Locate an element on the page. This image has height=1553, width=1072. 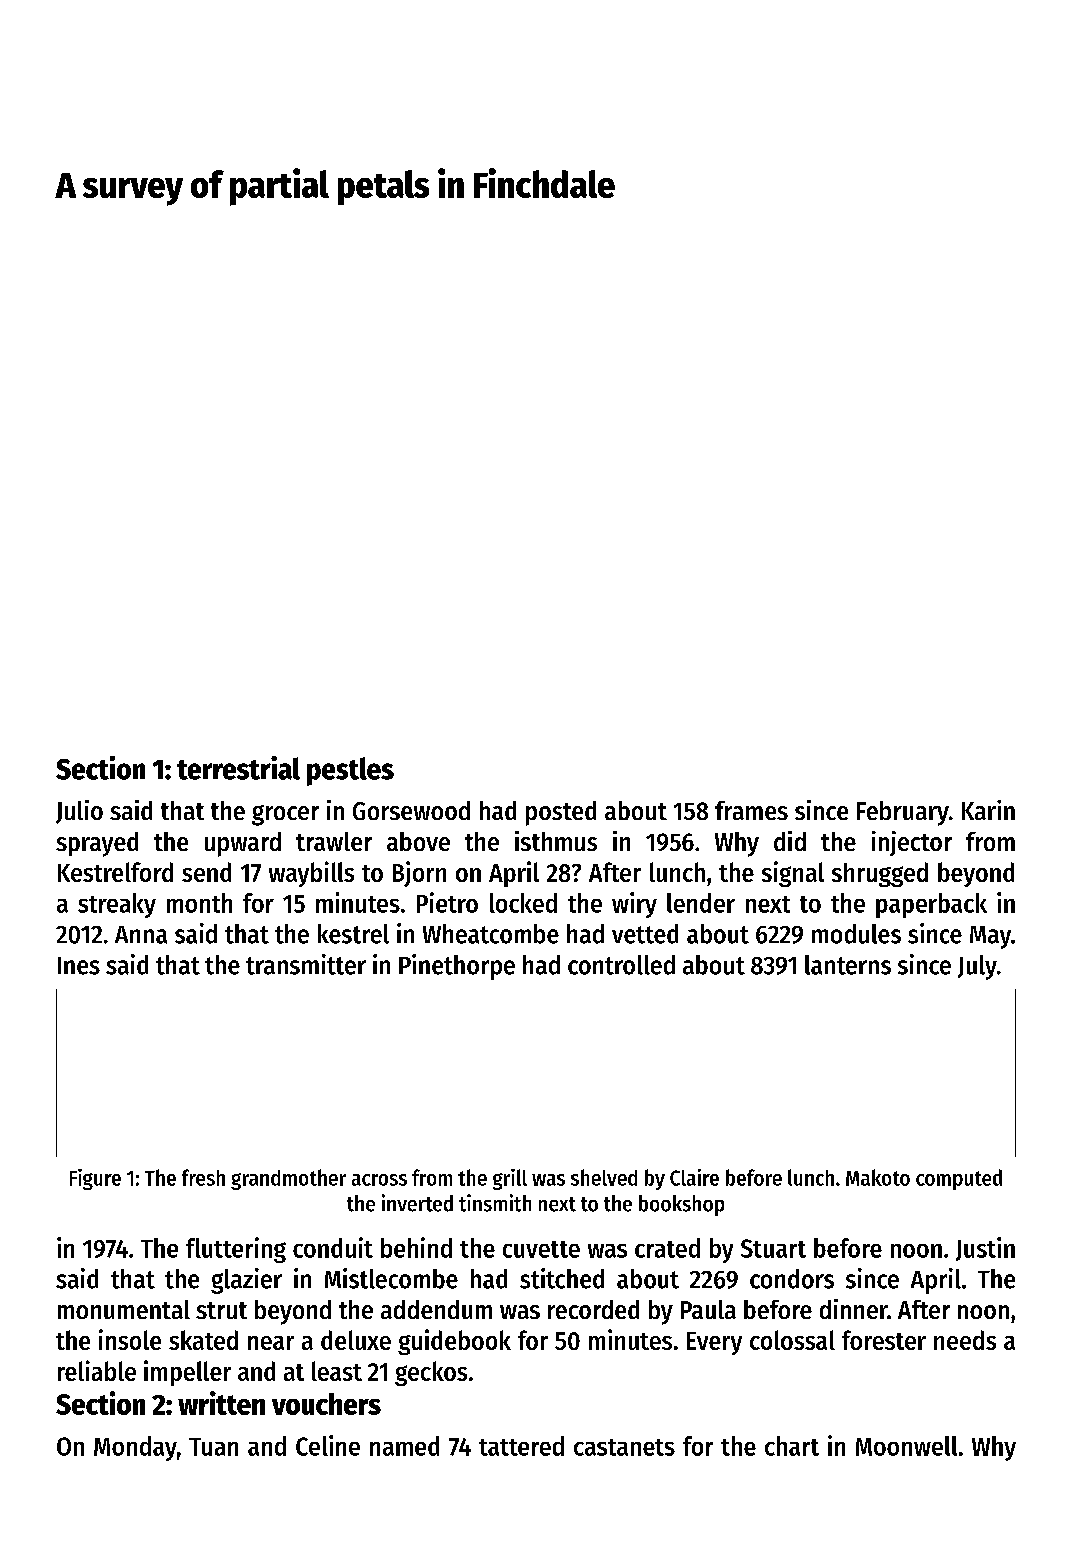
computed is located at coordinates (959, 1179).
